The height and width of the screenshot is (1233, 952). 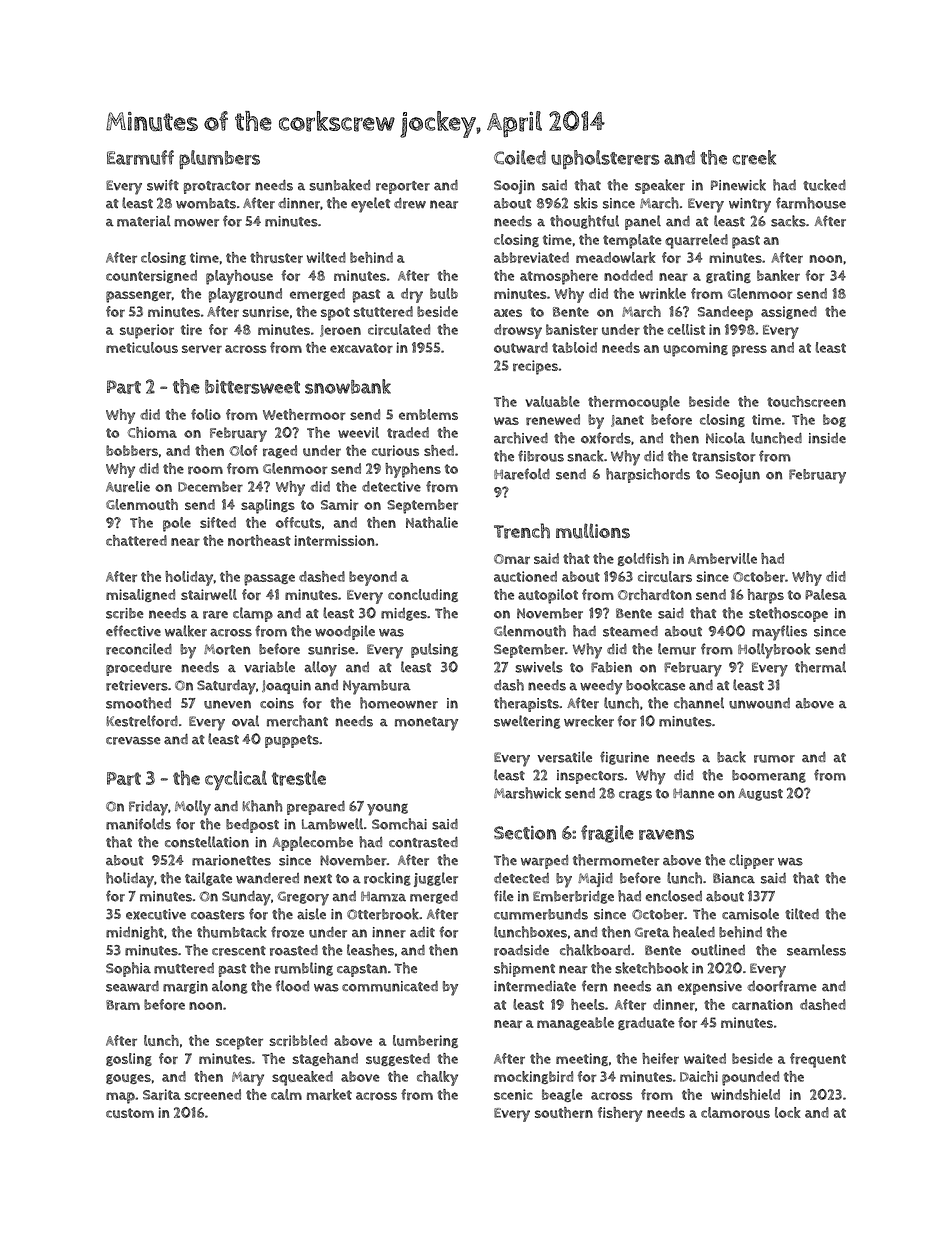 I want to click on constellation, so click(x=207, y=842).
